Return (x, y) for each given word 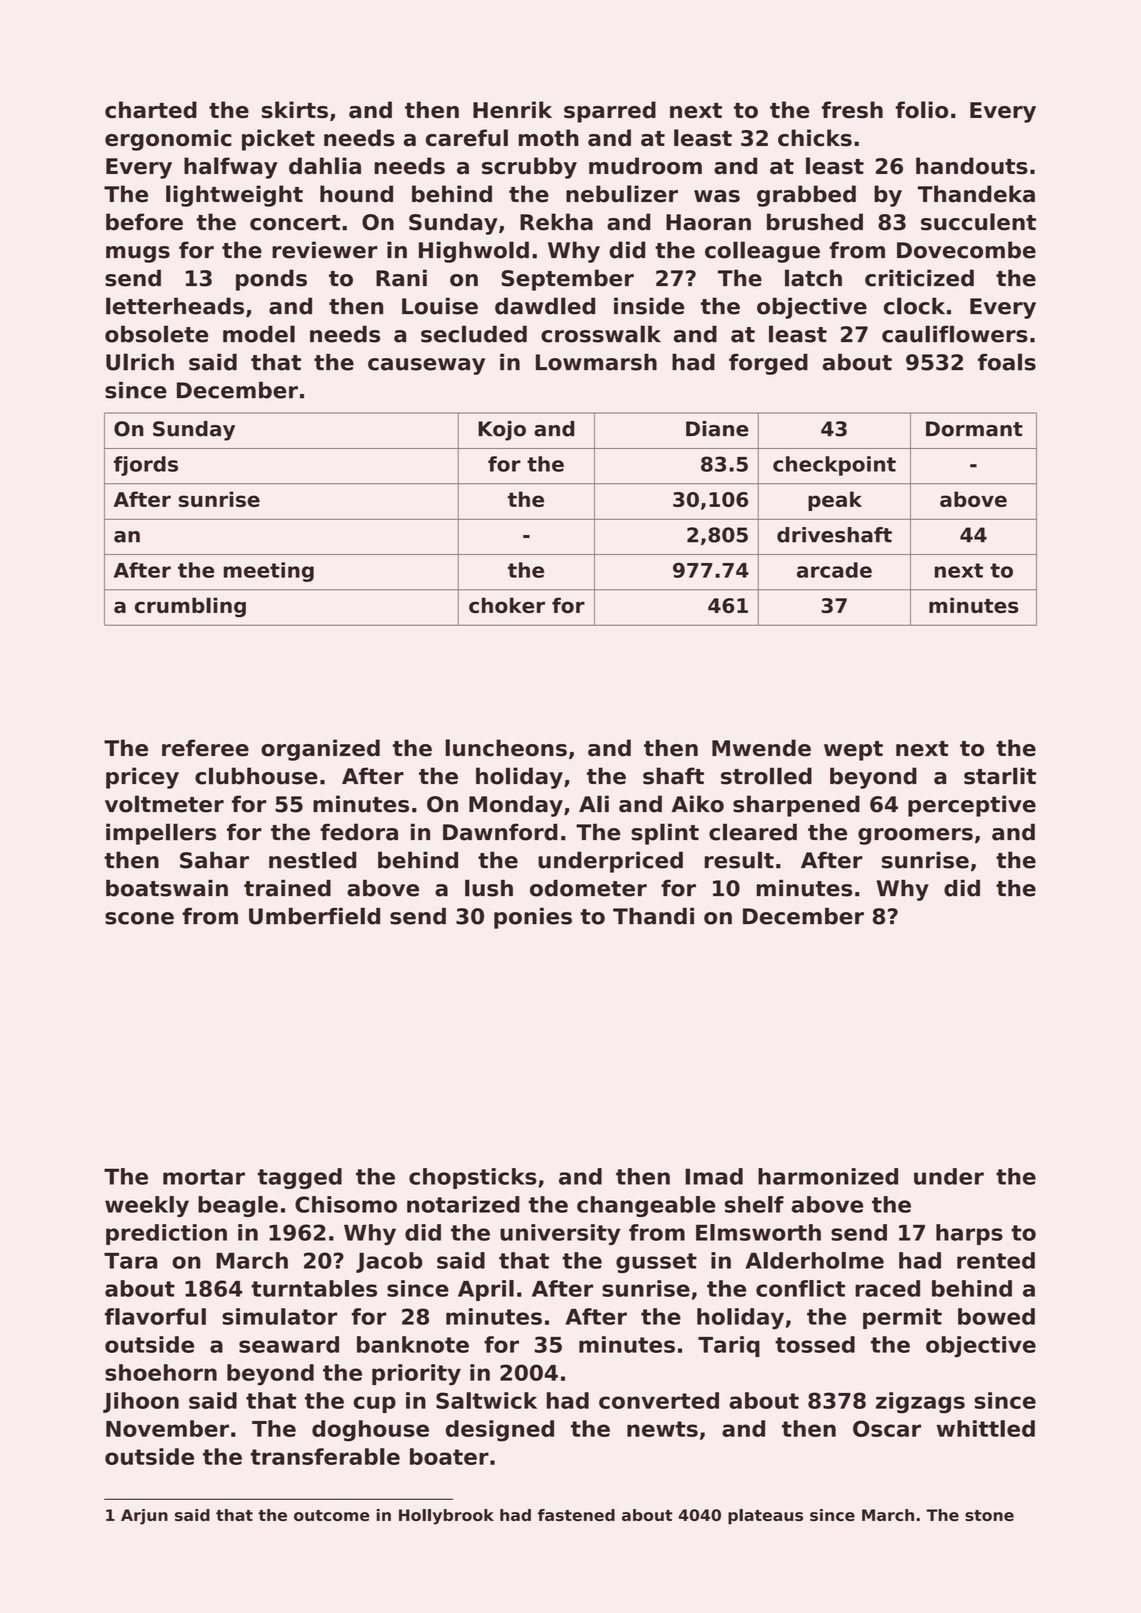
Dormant (974, 429)
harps (969, 1234)
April (486, 1290)
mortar (204, 1177)
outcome (332, 1515)
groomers (915, 836)
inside (649, 306)
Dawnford (500, 832)
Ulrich (140, 362)
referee (205, 748)
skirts (295, 110)
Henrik (512, 110)
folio (922, 110)
